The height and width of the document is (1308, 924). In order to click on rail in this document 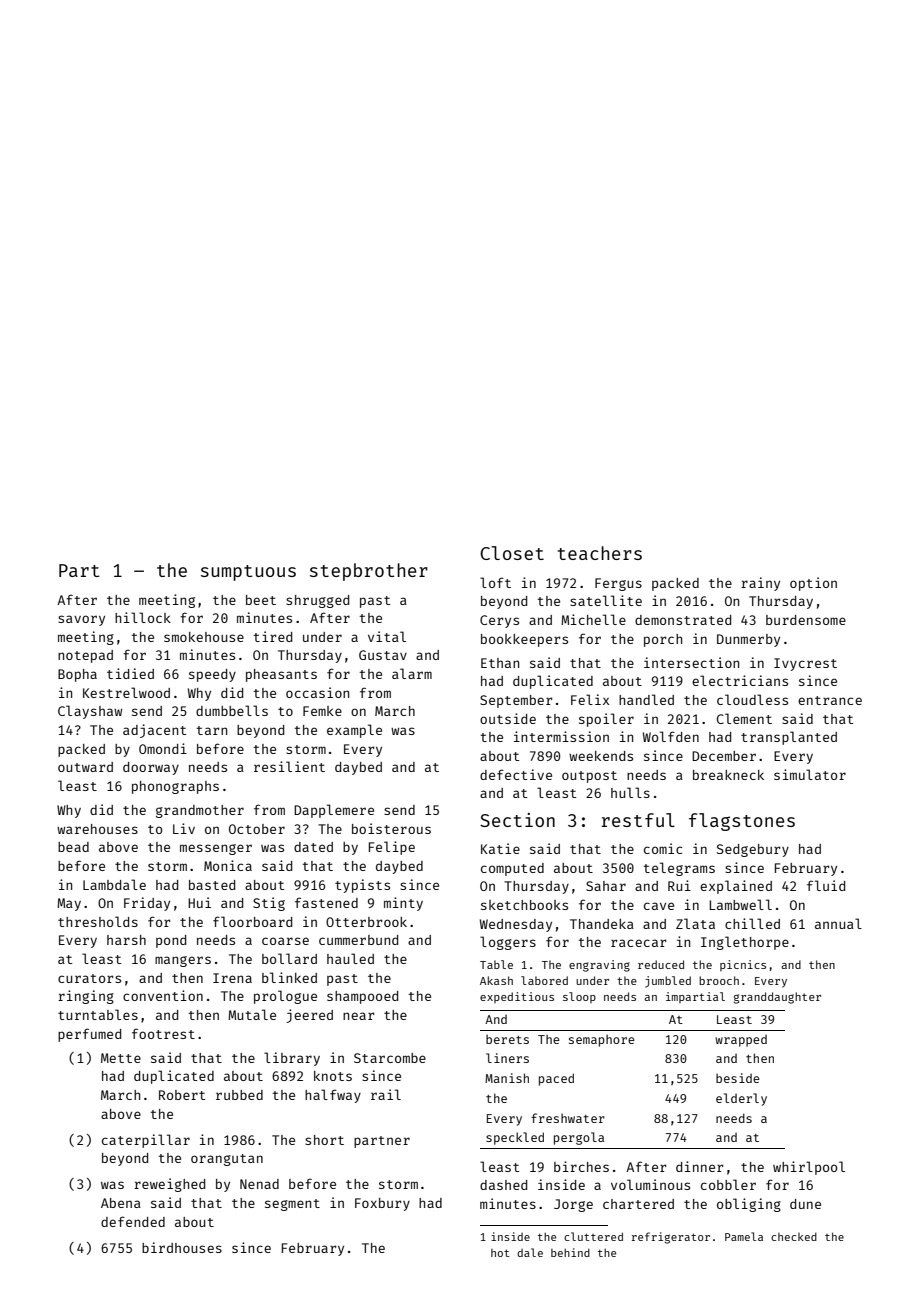, I will do `click(386, 1094)`.
